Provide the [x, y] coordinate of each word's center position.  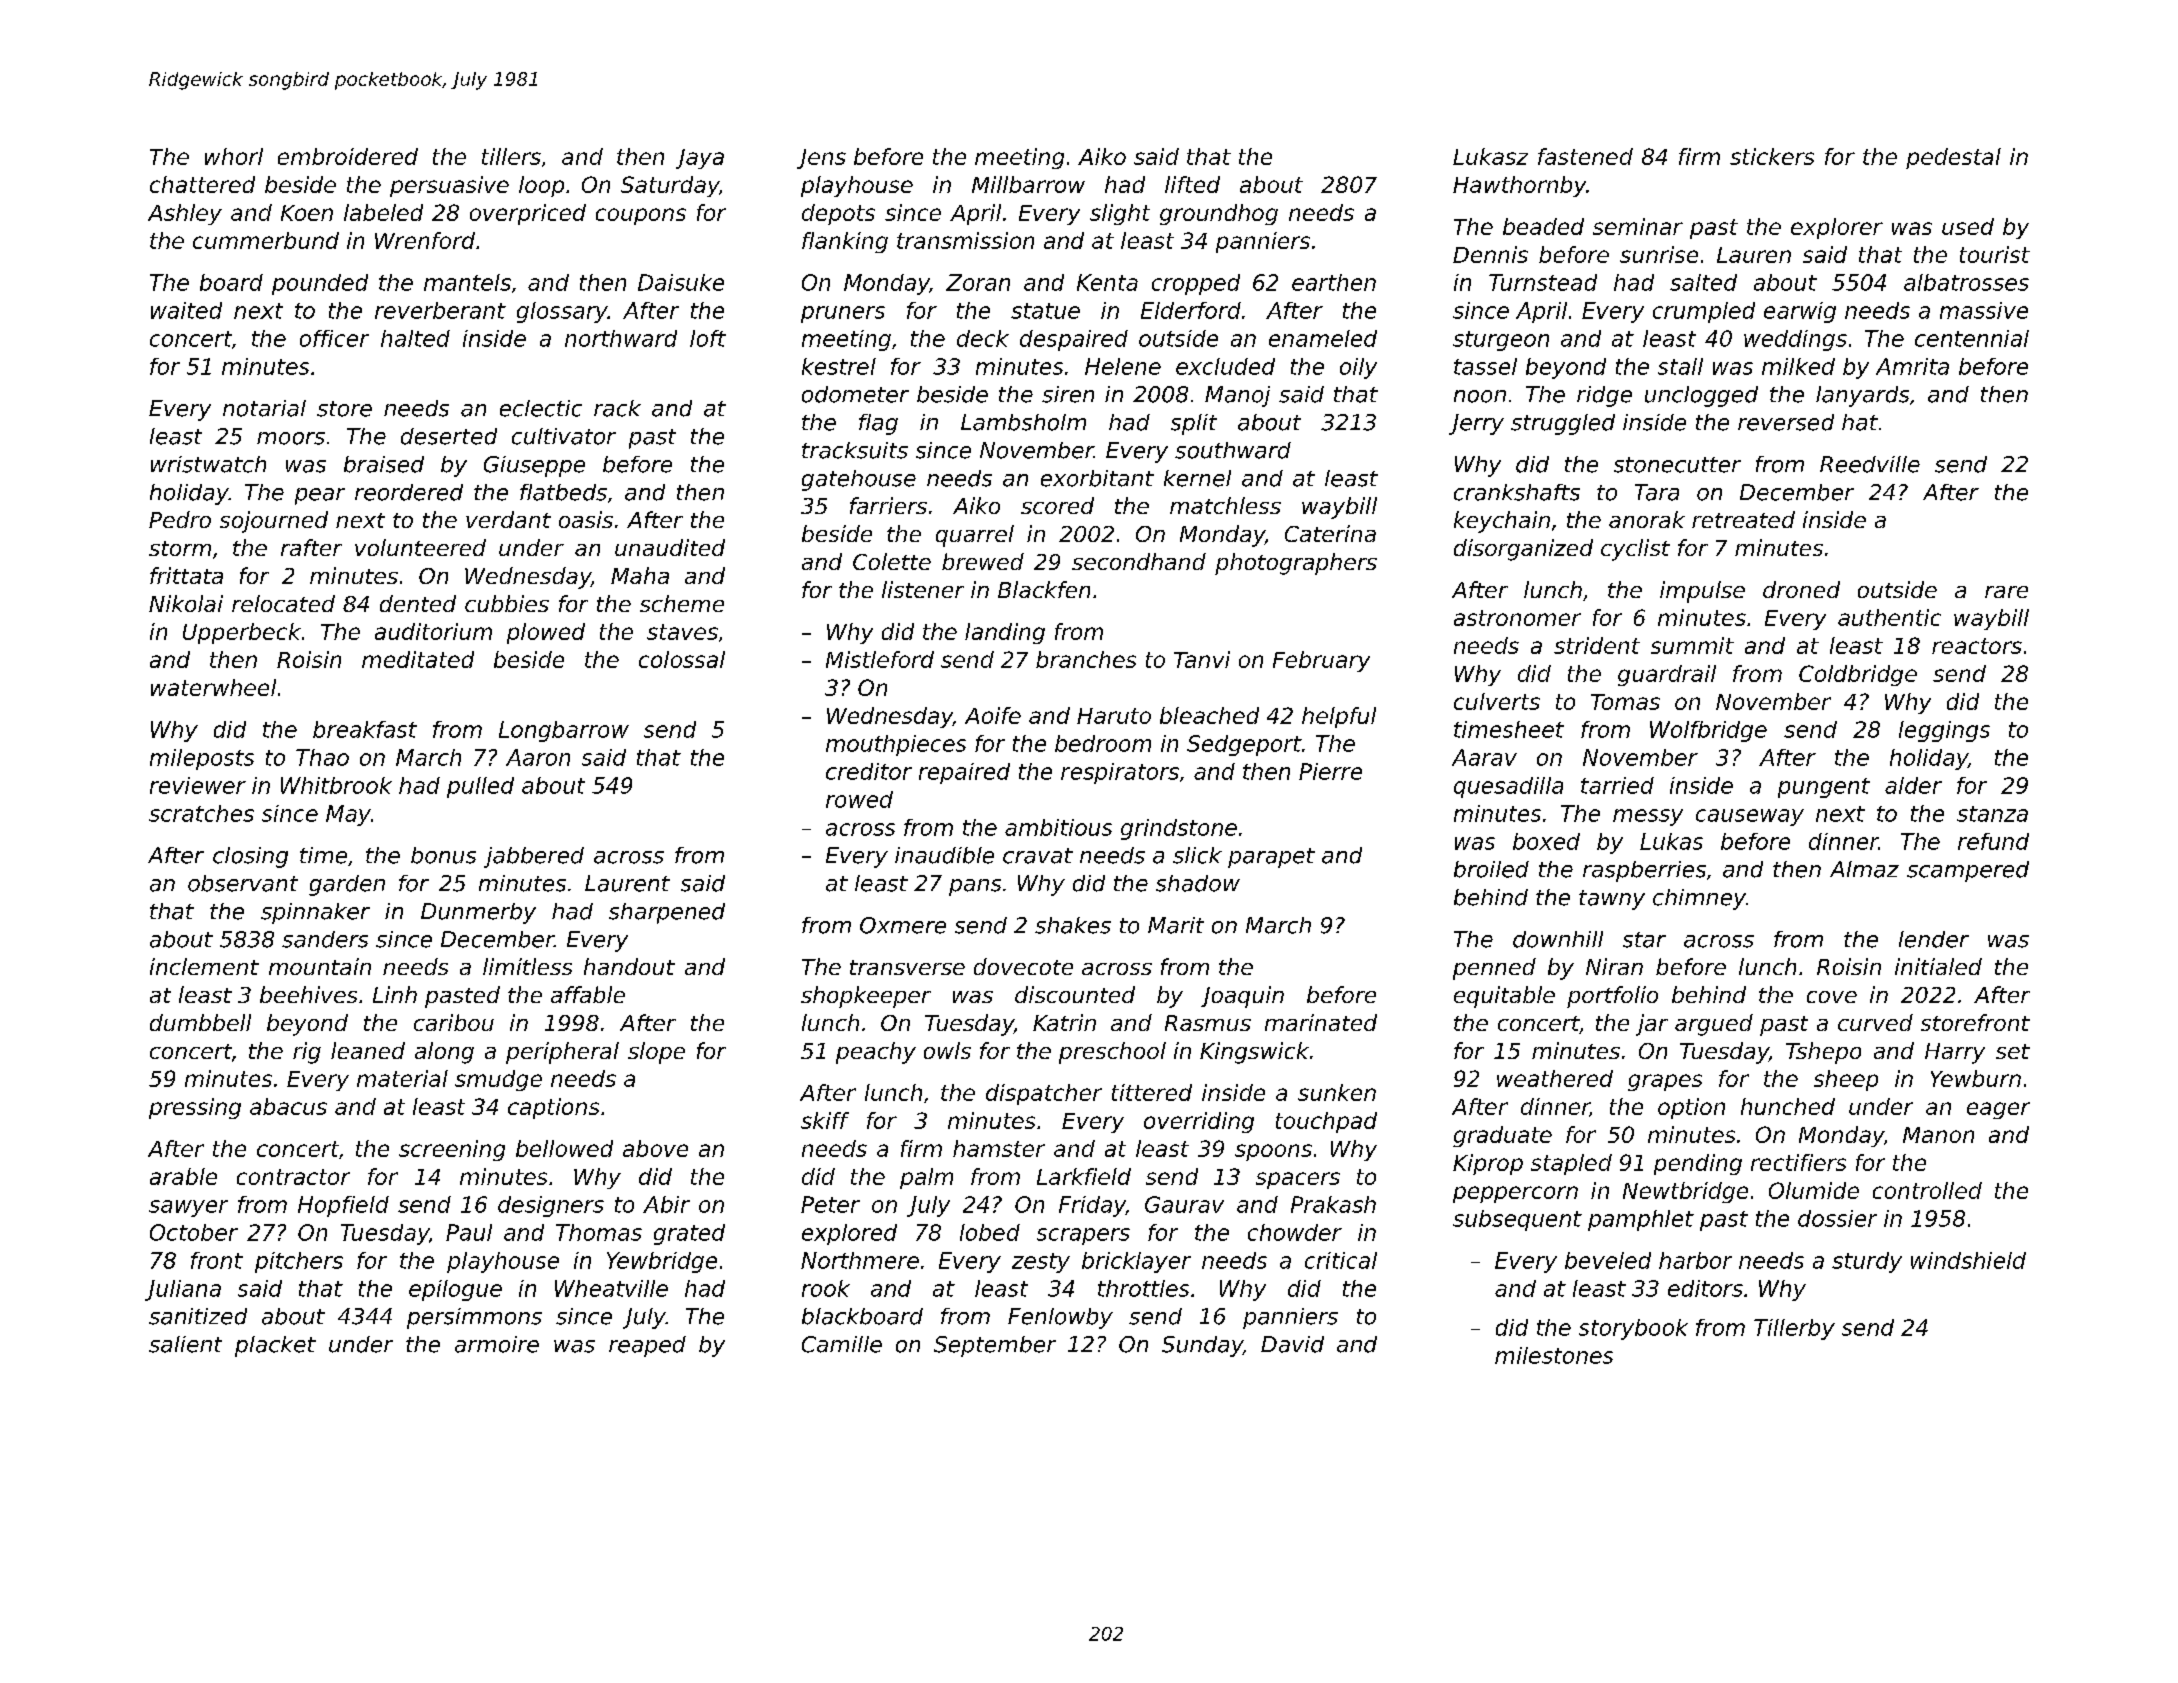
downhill [1558, 939]
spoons [1273, 1152]
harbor [1695, 1260]
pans [975, 887]
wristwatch [208, 464]
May [348, 815]
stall [1680, 366]
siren [1068, 394]
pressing [195, 1108]
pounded [320, 284]
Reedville [1870, 464]
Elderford [1191, 310]
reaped [647, 1346]
